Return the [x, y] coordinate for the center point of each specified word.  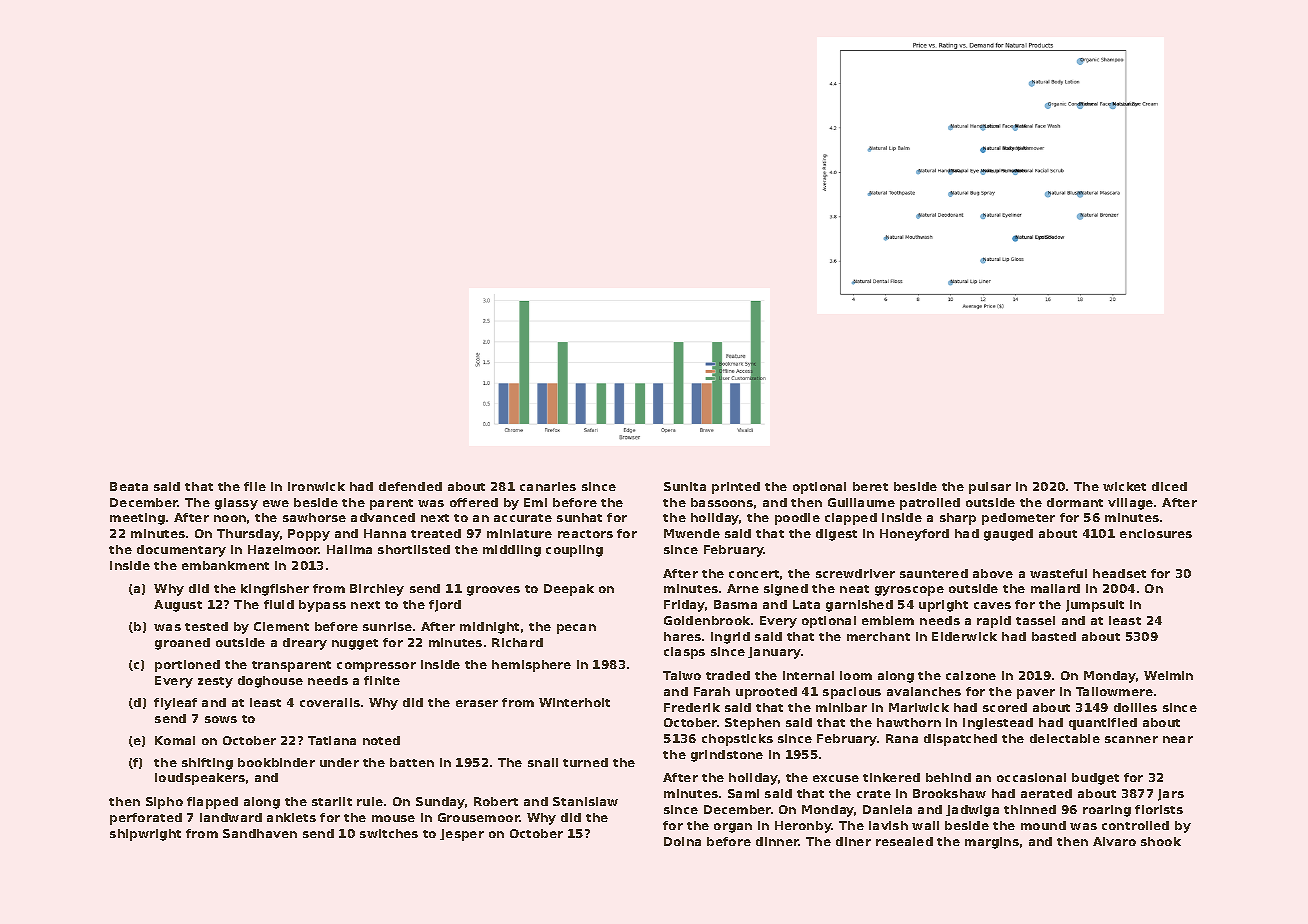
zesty [215, 682]
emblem [888, 620]
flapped [212, 803]
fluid [279, 604]
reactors [585, 534]
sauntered [934, 573]
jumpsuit [1095, 606]
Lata [806, 604]
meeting [137, 519]
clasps [684, 653]
